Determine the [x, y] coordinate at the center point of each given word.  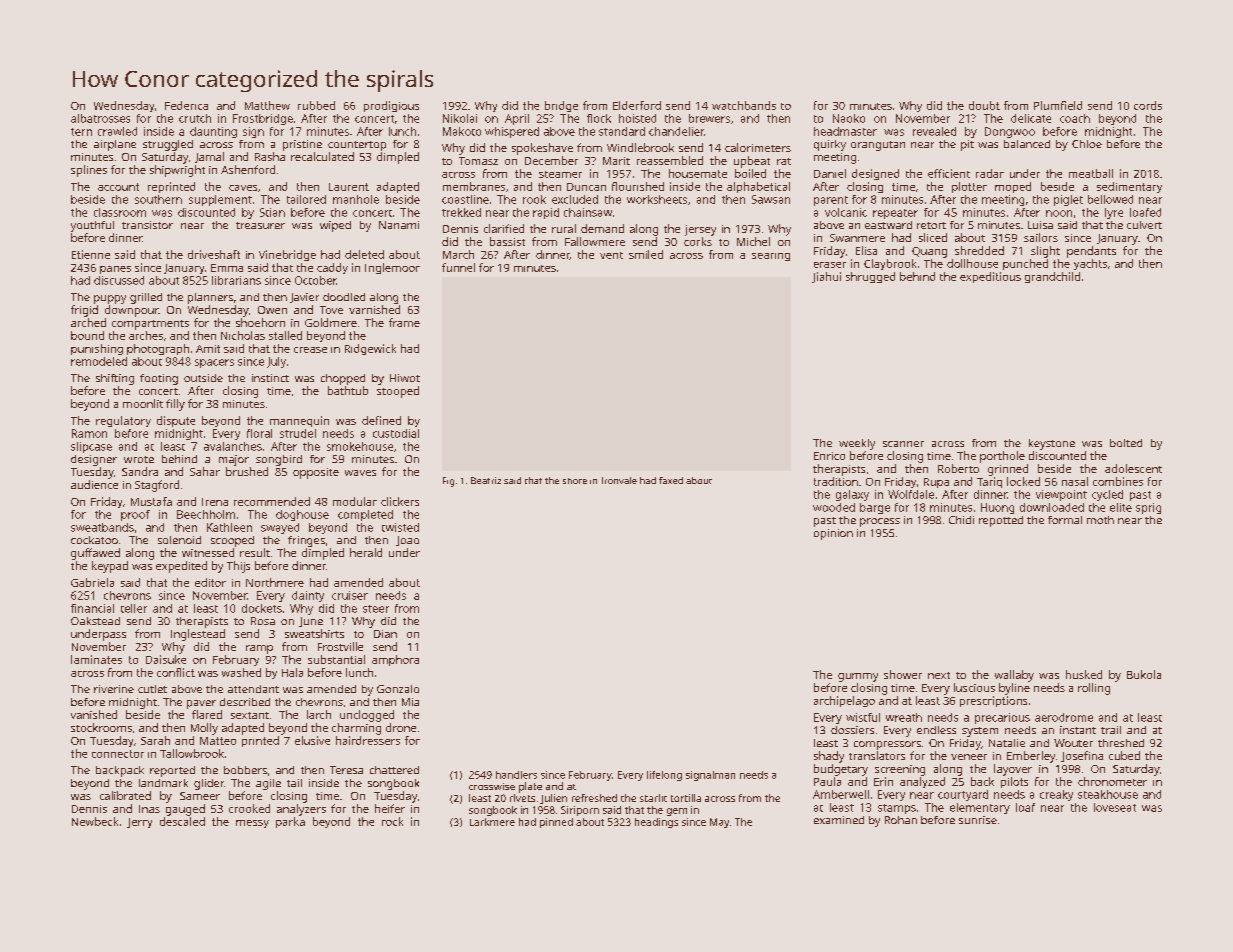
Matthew [267, 105]
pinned [556, 823]
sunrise [978, 820]
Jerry [139, 823]
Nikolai [460, 118]
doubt [984, 105]
